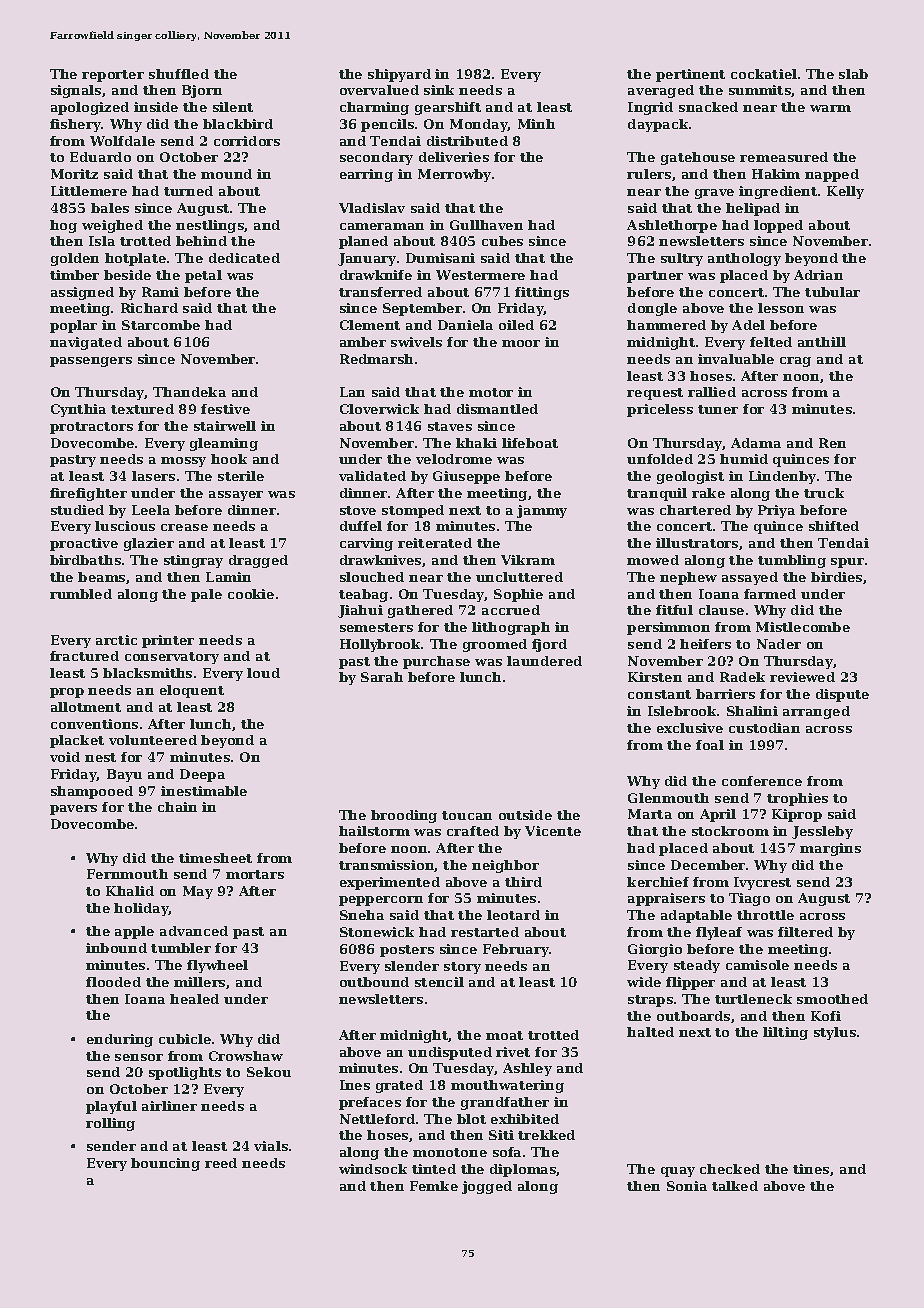 This document has height=1308, width=924. I want to click on anthill, so click(822, 342).
